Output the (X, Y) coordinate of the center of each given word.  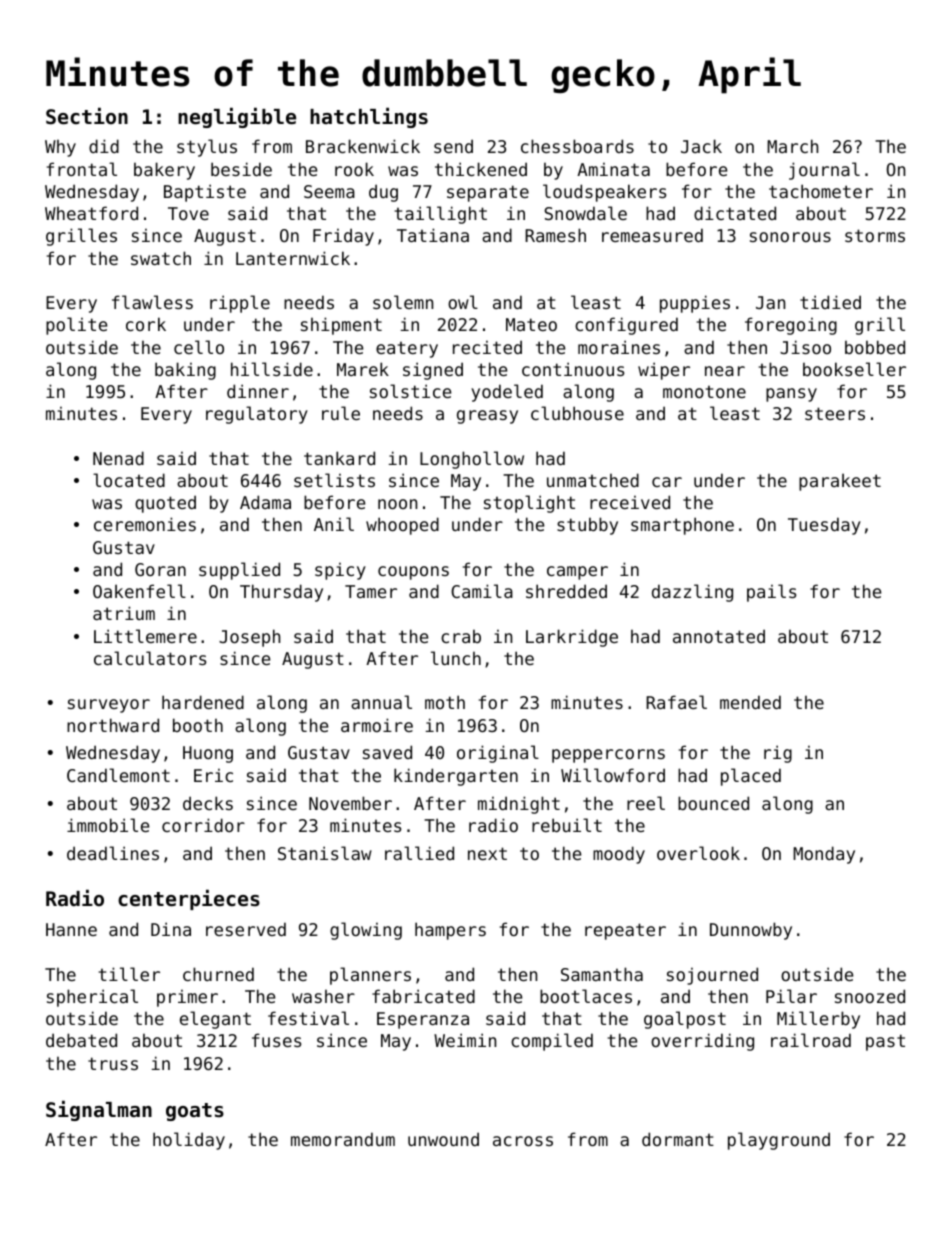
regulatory (257, 415)
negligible (237, 118)
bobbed (875, 347)
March (792, 146)
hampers (450, 931)
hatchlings (369, 118)
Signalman (99, 1111)
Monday (824, 855)
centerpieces (189, 900)
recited (487, 347)
